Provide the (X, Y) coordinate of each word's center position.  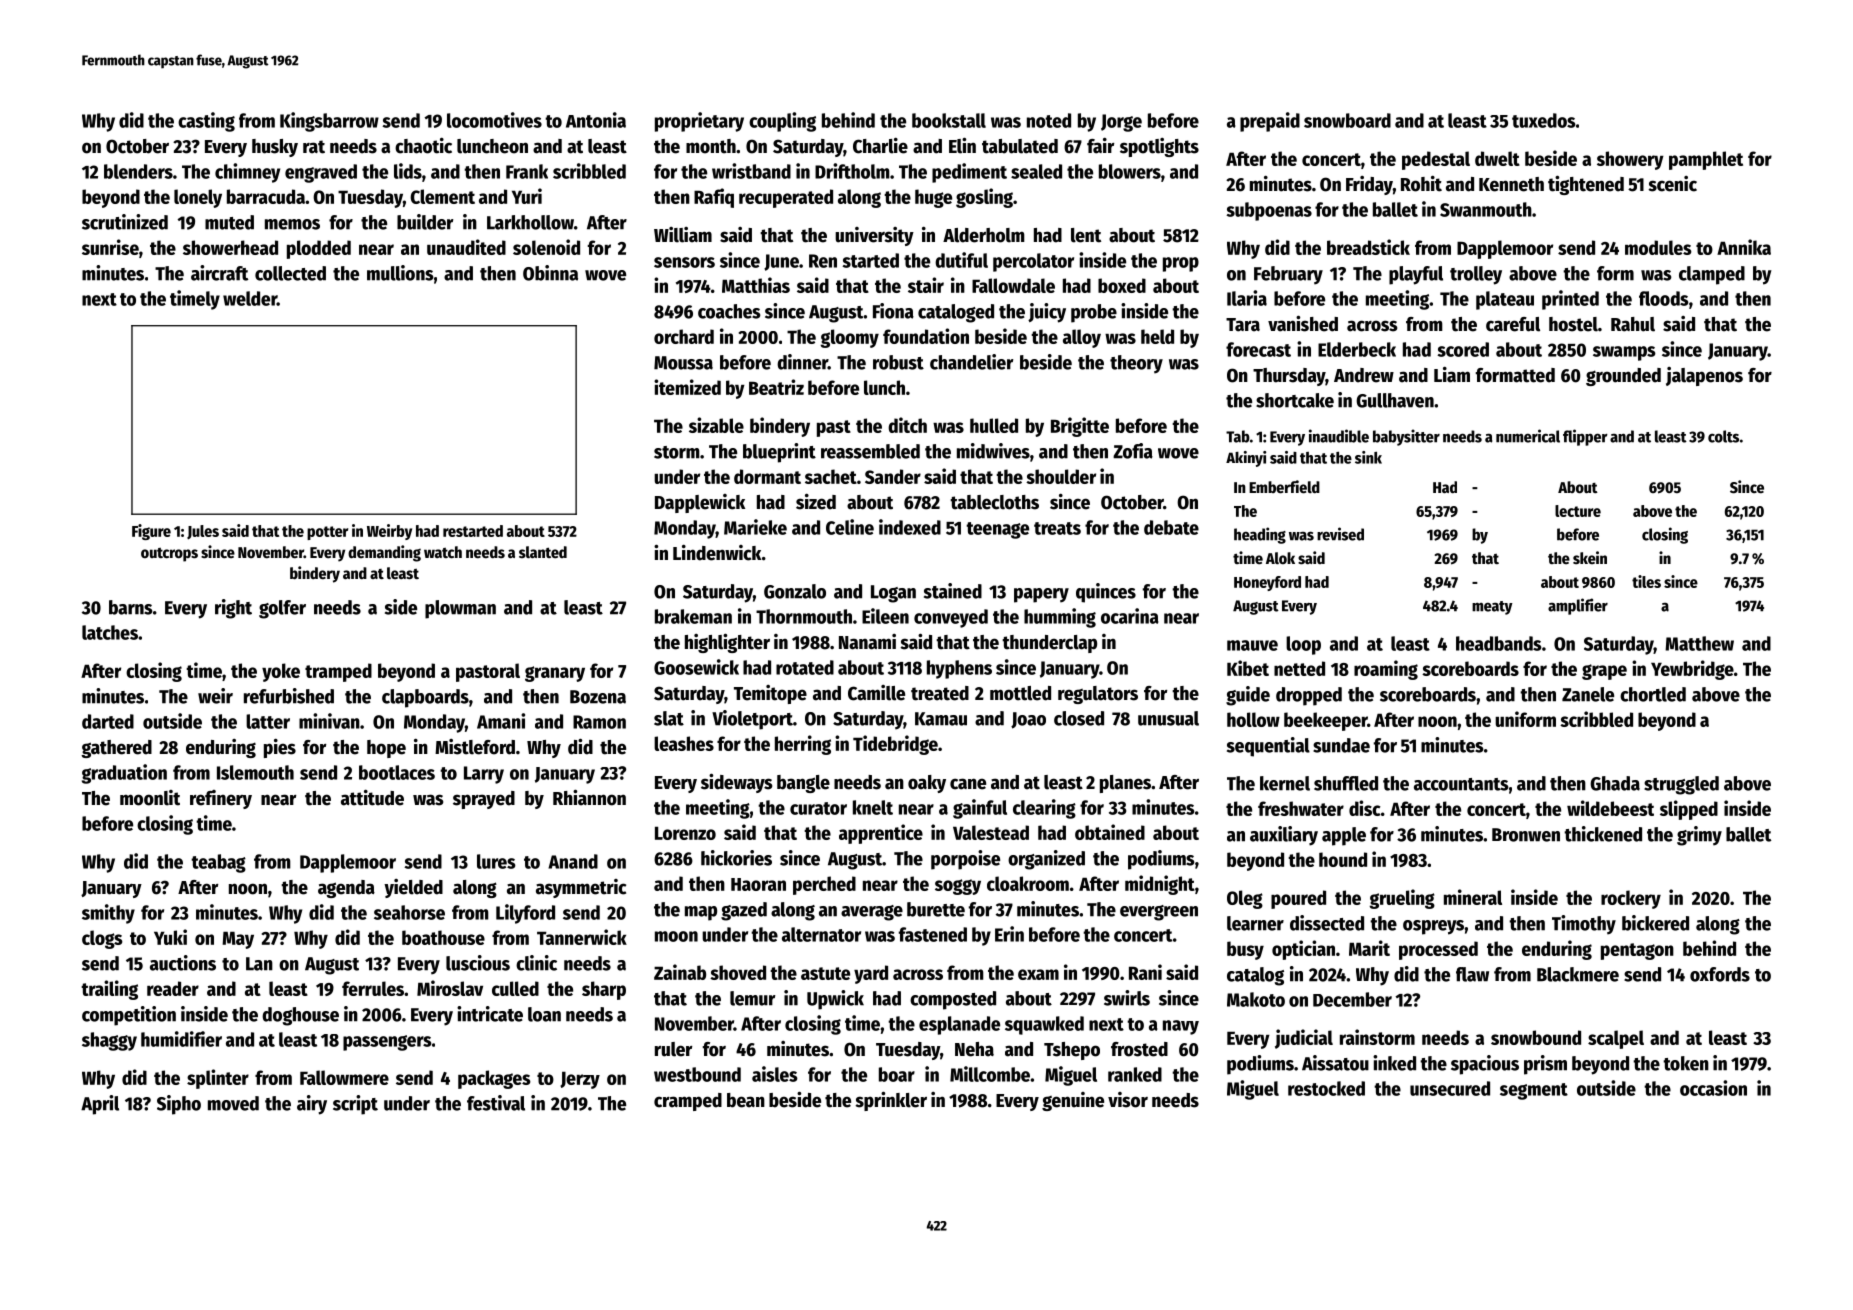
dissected (1327, 923)
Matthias (756, 285)
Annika (1744, 247)
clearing (1044, 809)
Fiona (893, 311)
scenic (1672, 184)
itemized (687, 387)
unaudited (466, 247)
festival (496, 1103)
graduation (124, 774)
